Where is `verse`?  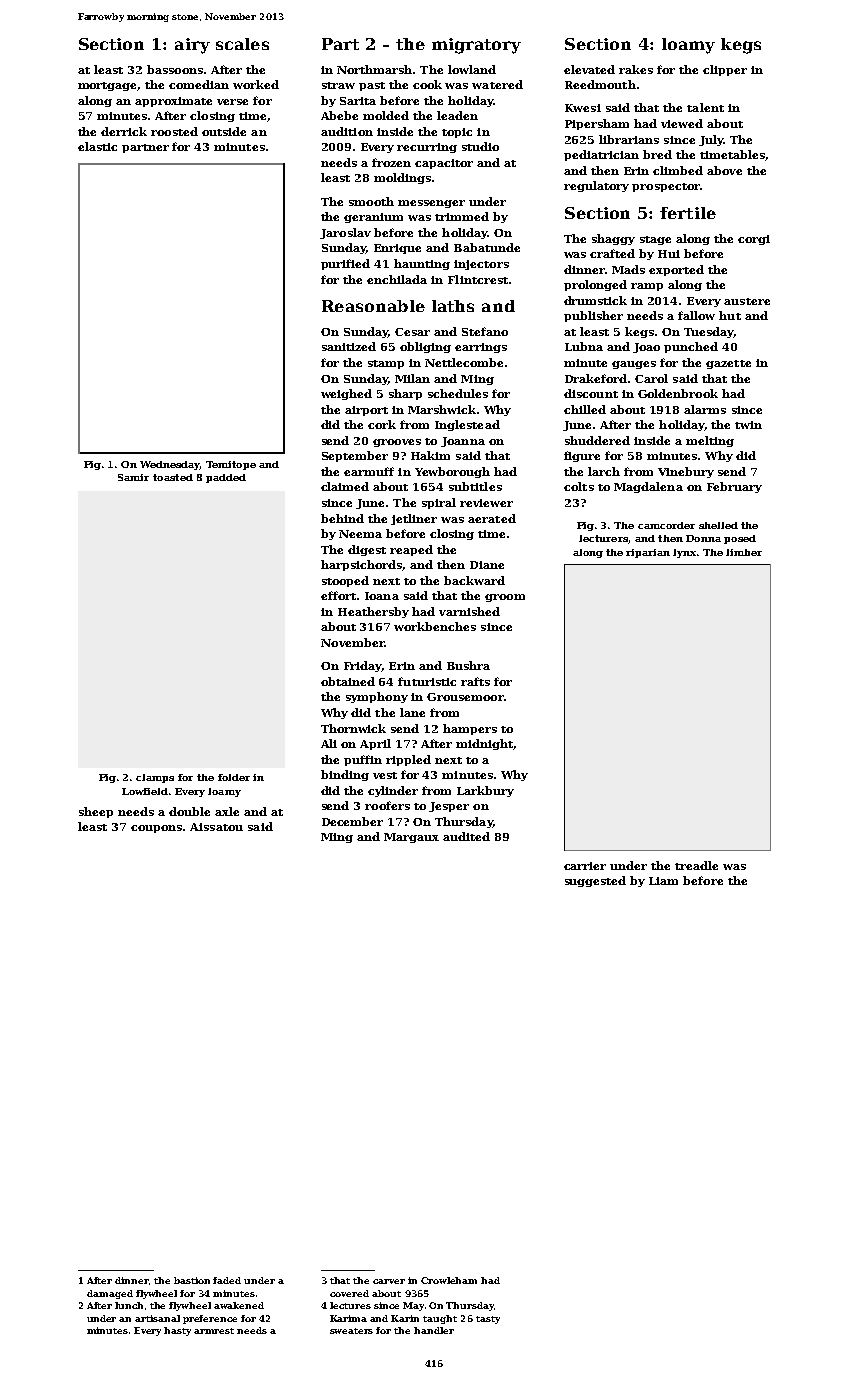 verse is located at coordinates (232, 102).
